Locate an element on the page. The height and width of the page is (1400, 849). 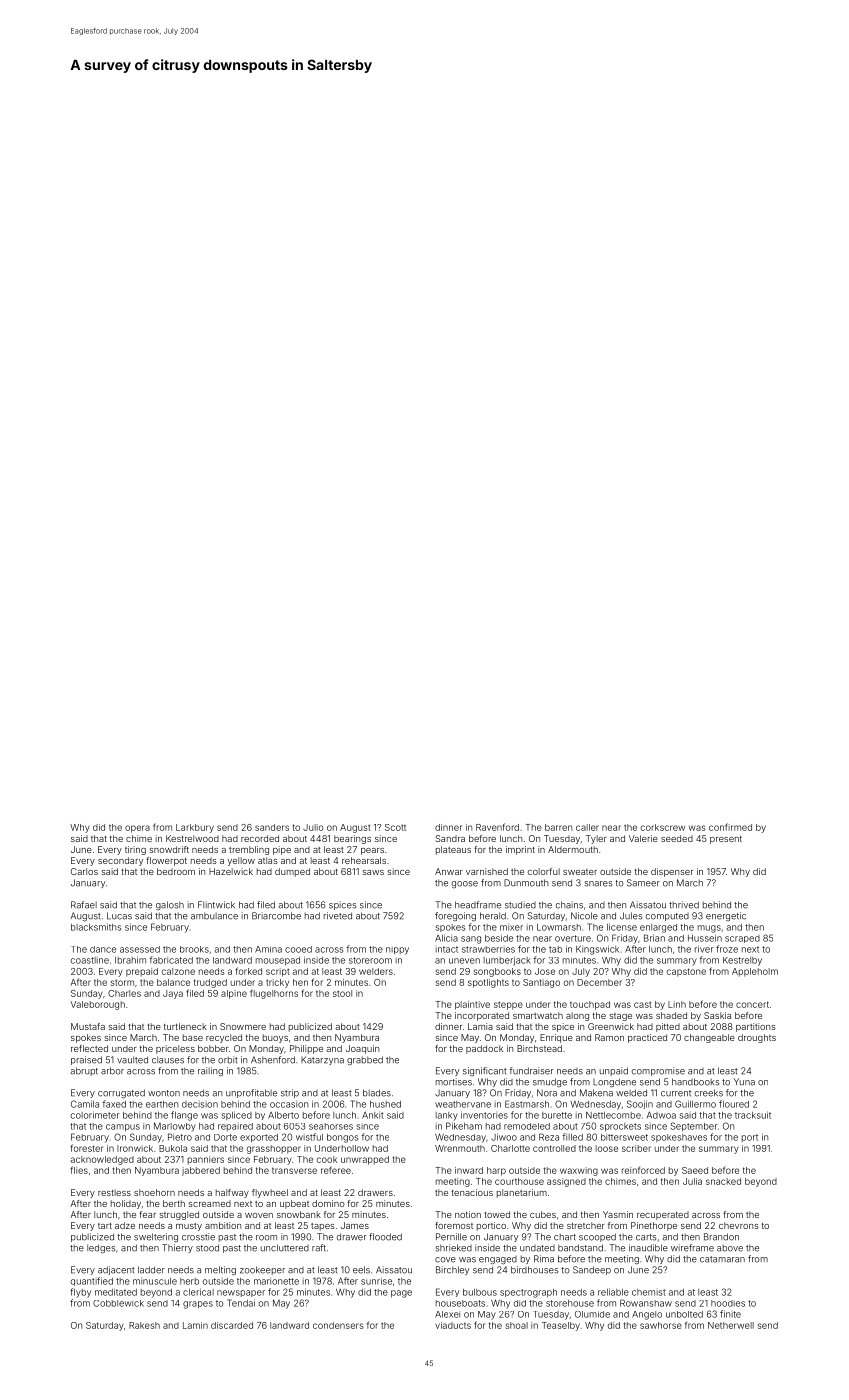
bittersweet is located at coordinates (624, 1137).
